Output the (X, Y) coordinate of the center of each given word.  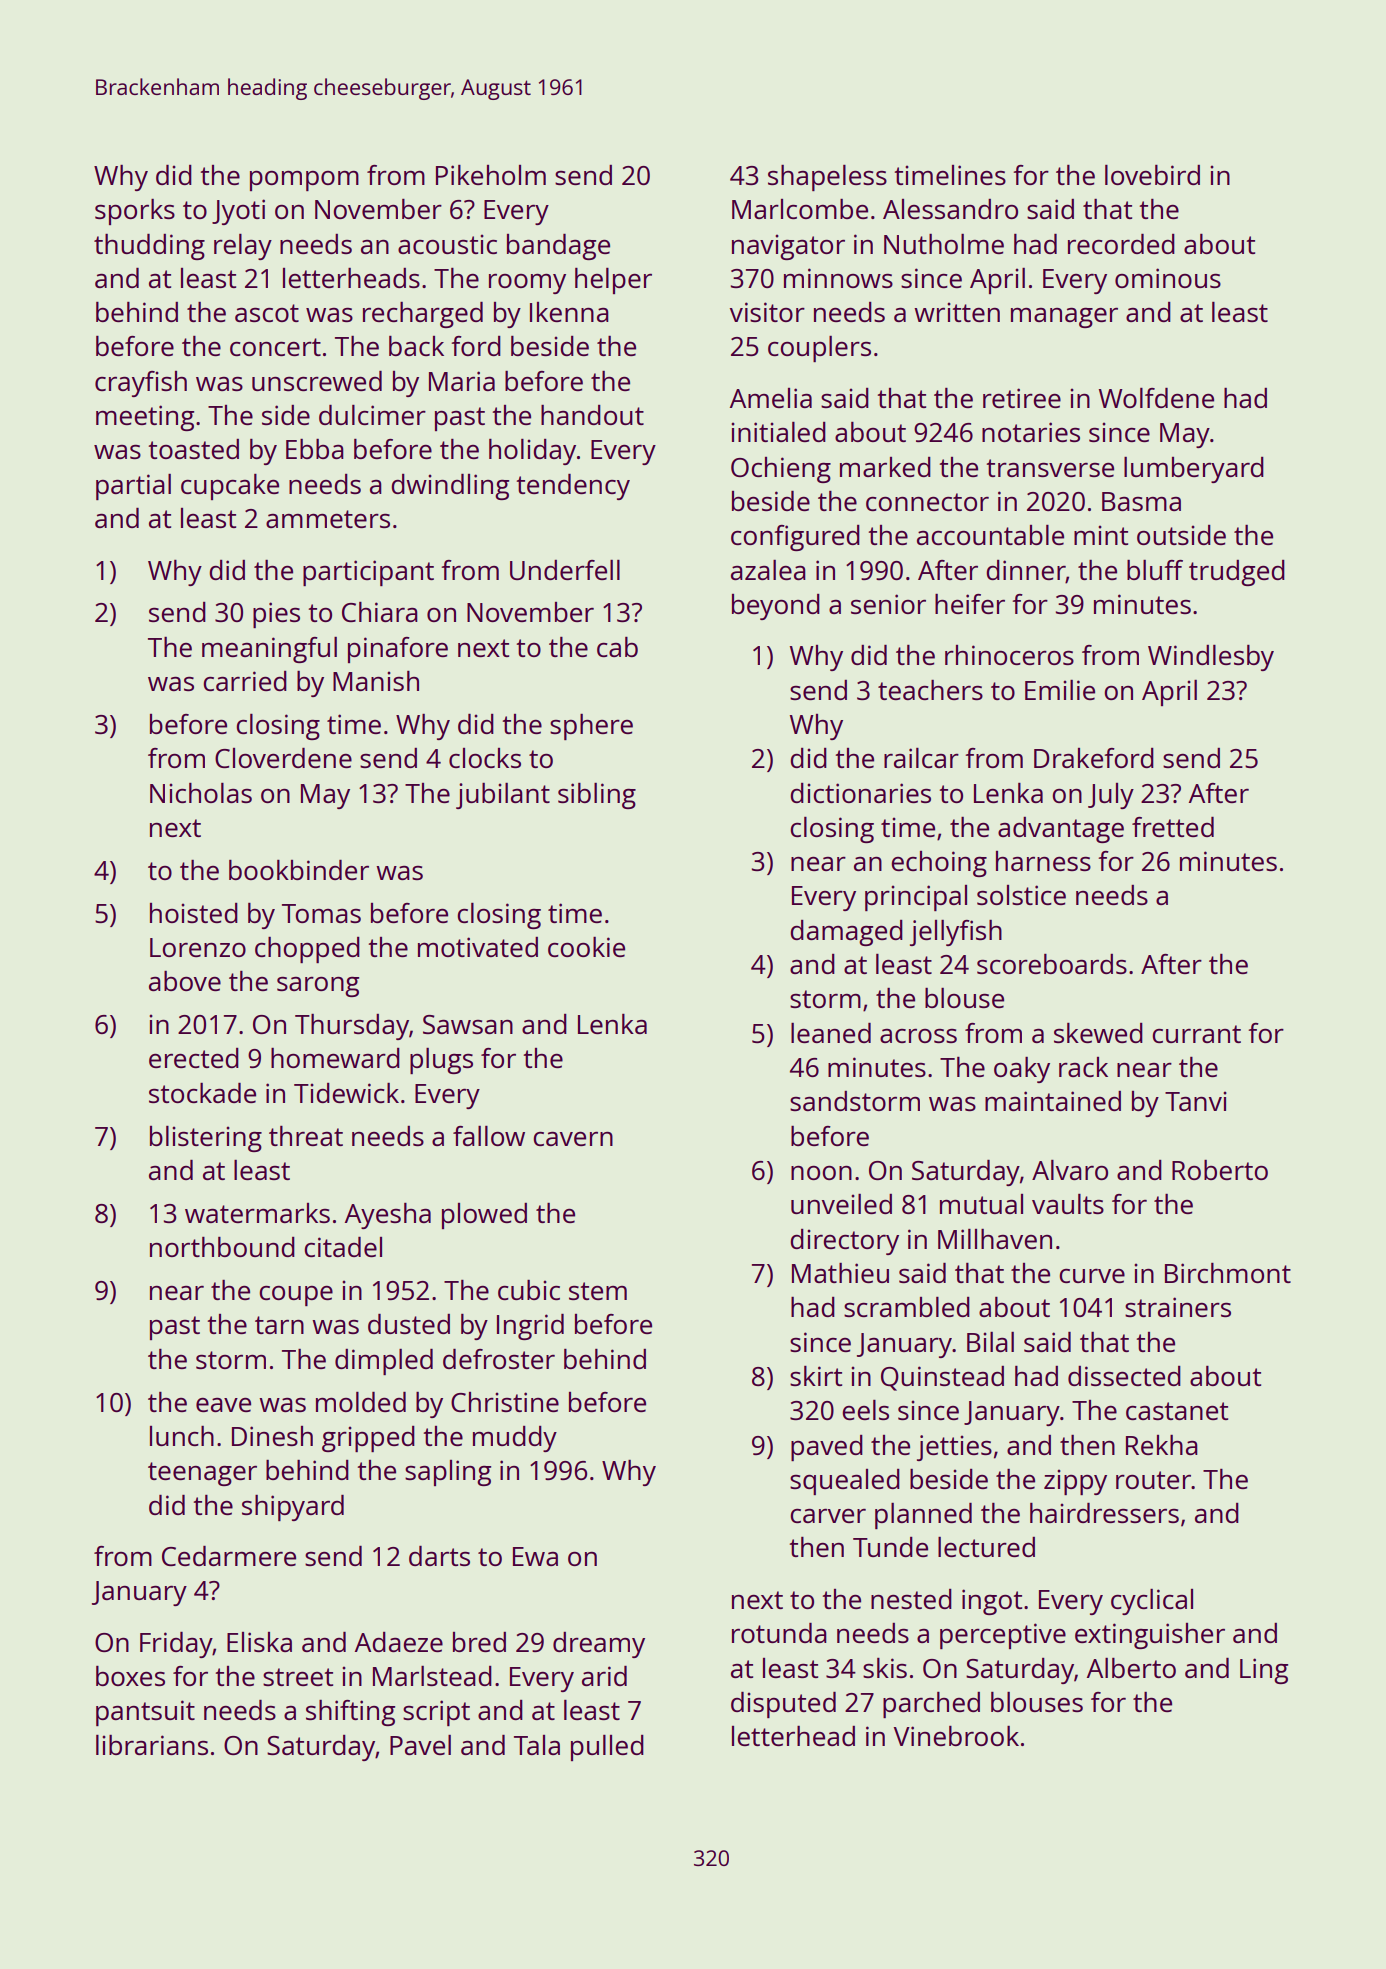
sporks (135, 212)
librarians (152, 1745)
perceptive (1003, 1636)
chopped (307, 950)
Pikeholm (491, 175)
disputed (783, 1705)
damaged (846, 933)
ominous (1168, 278)
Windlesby (1211, 658)
